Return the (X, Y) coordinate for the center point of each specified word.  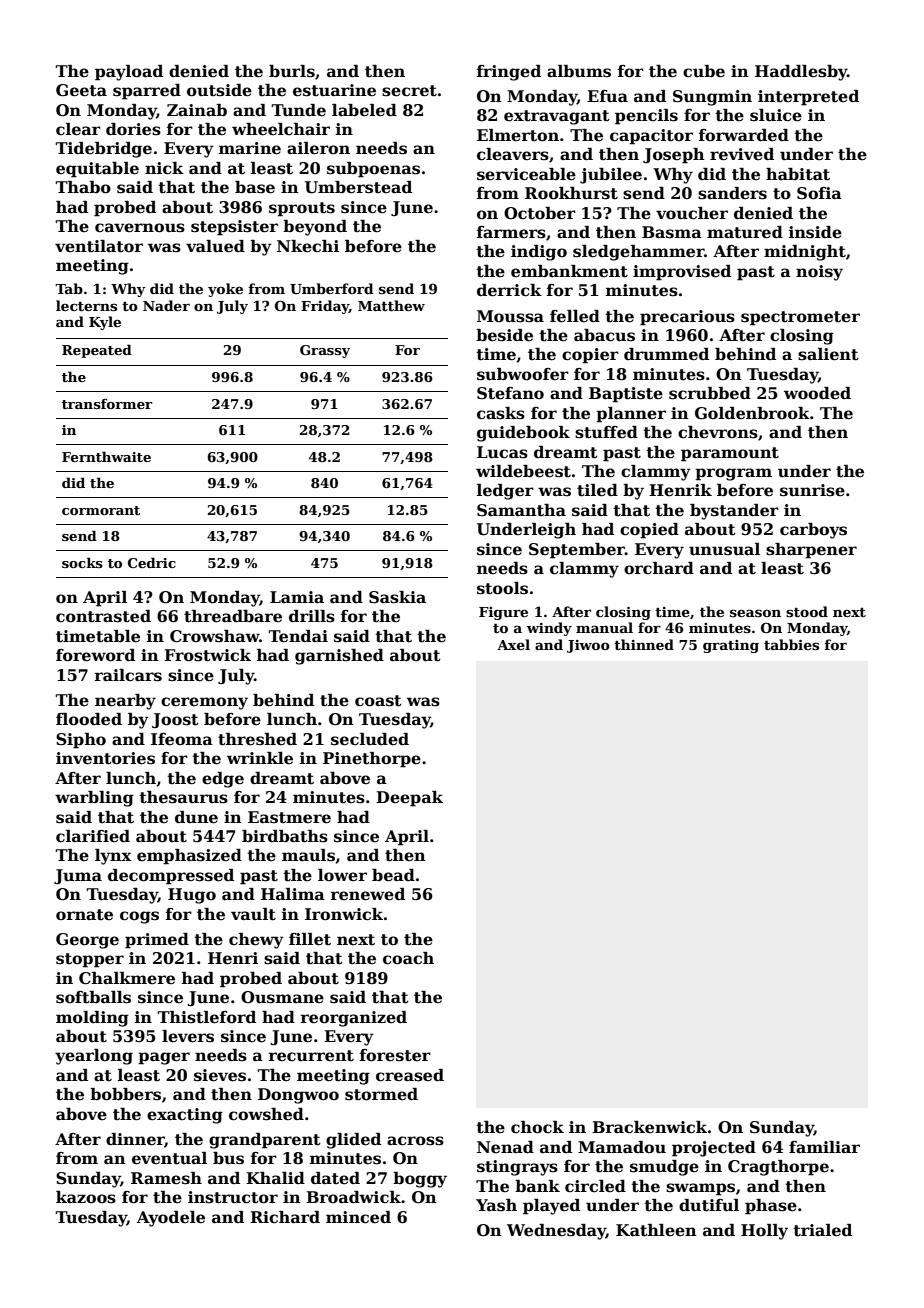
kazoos (86, 1197)
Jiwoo (588, 646)
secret (409, 91)
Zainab (197, 110)
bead (393, 875)
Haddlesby (801, 73)
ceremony (204, 703)
